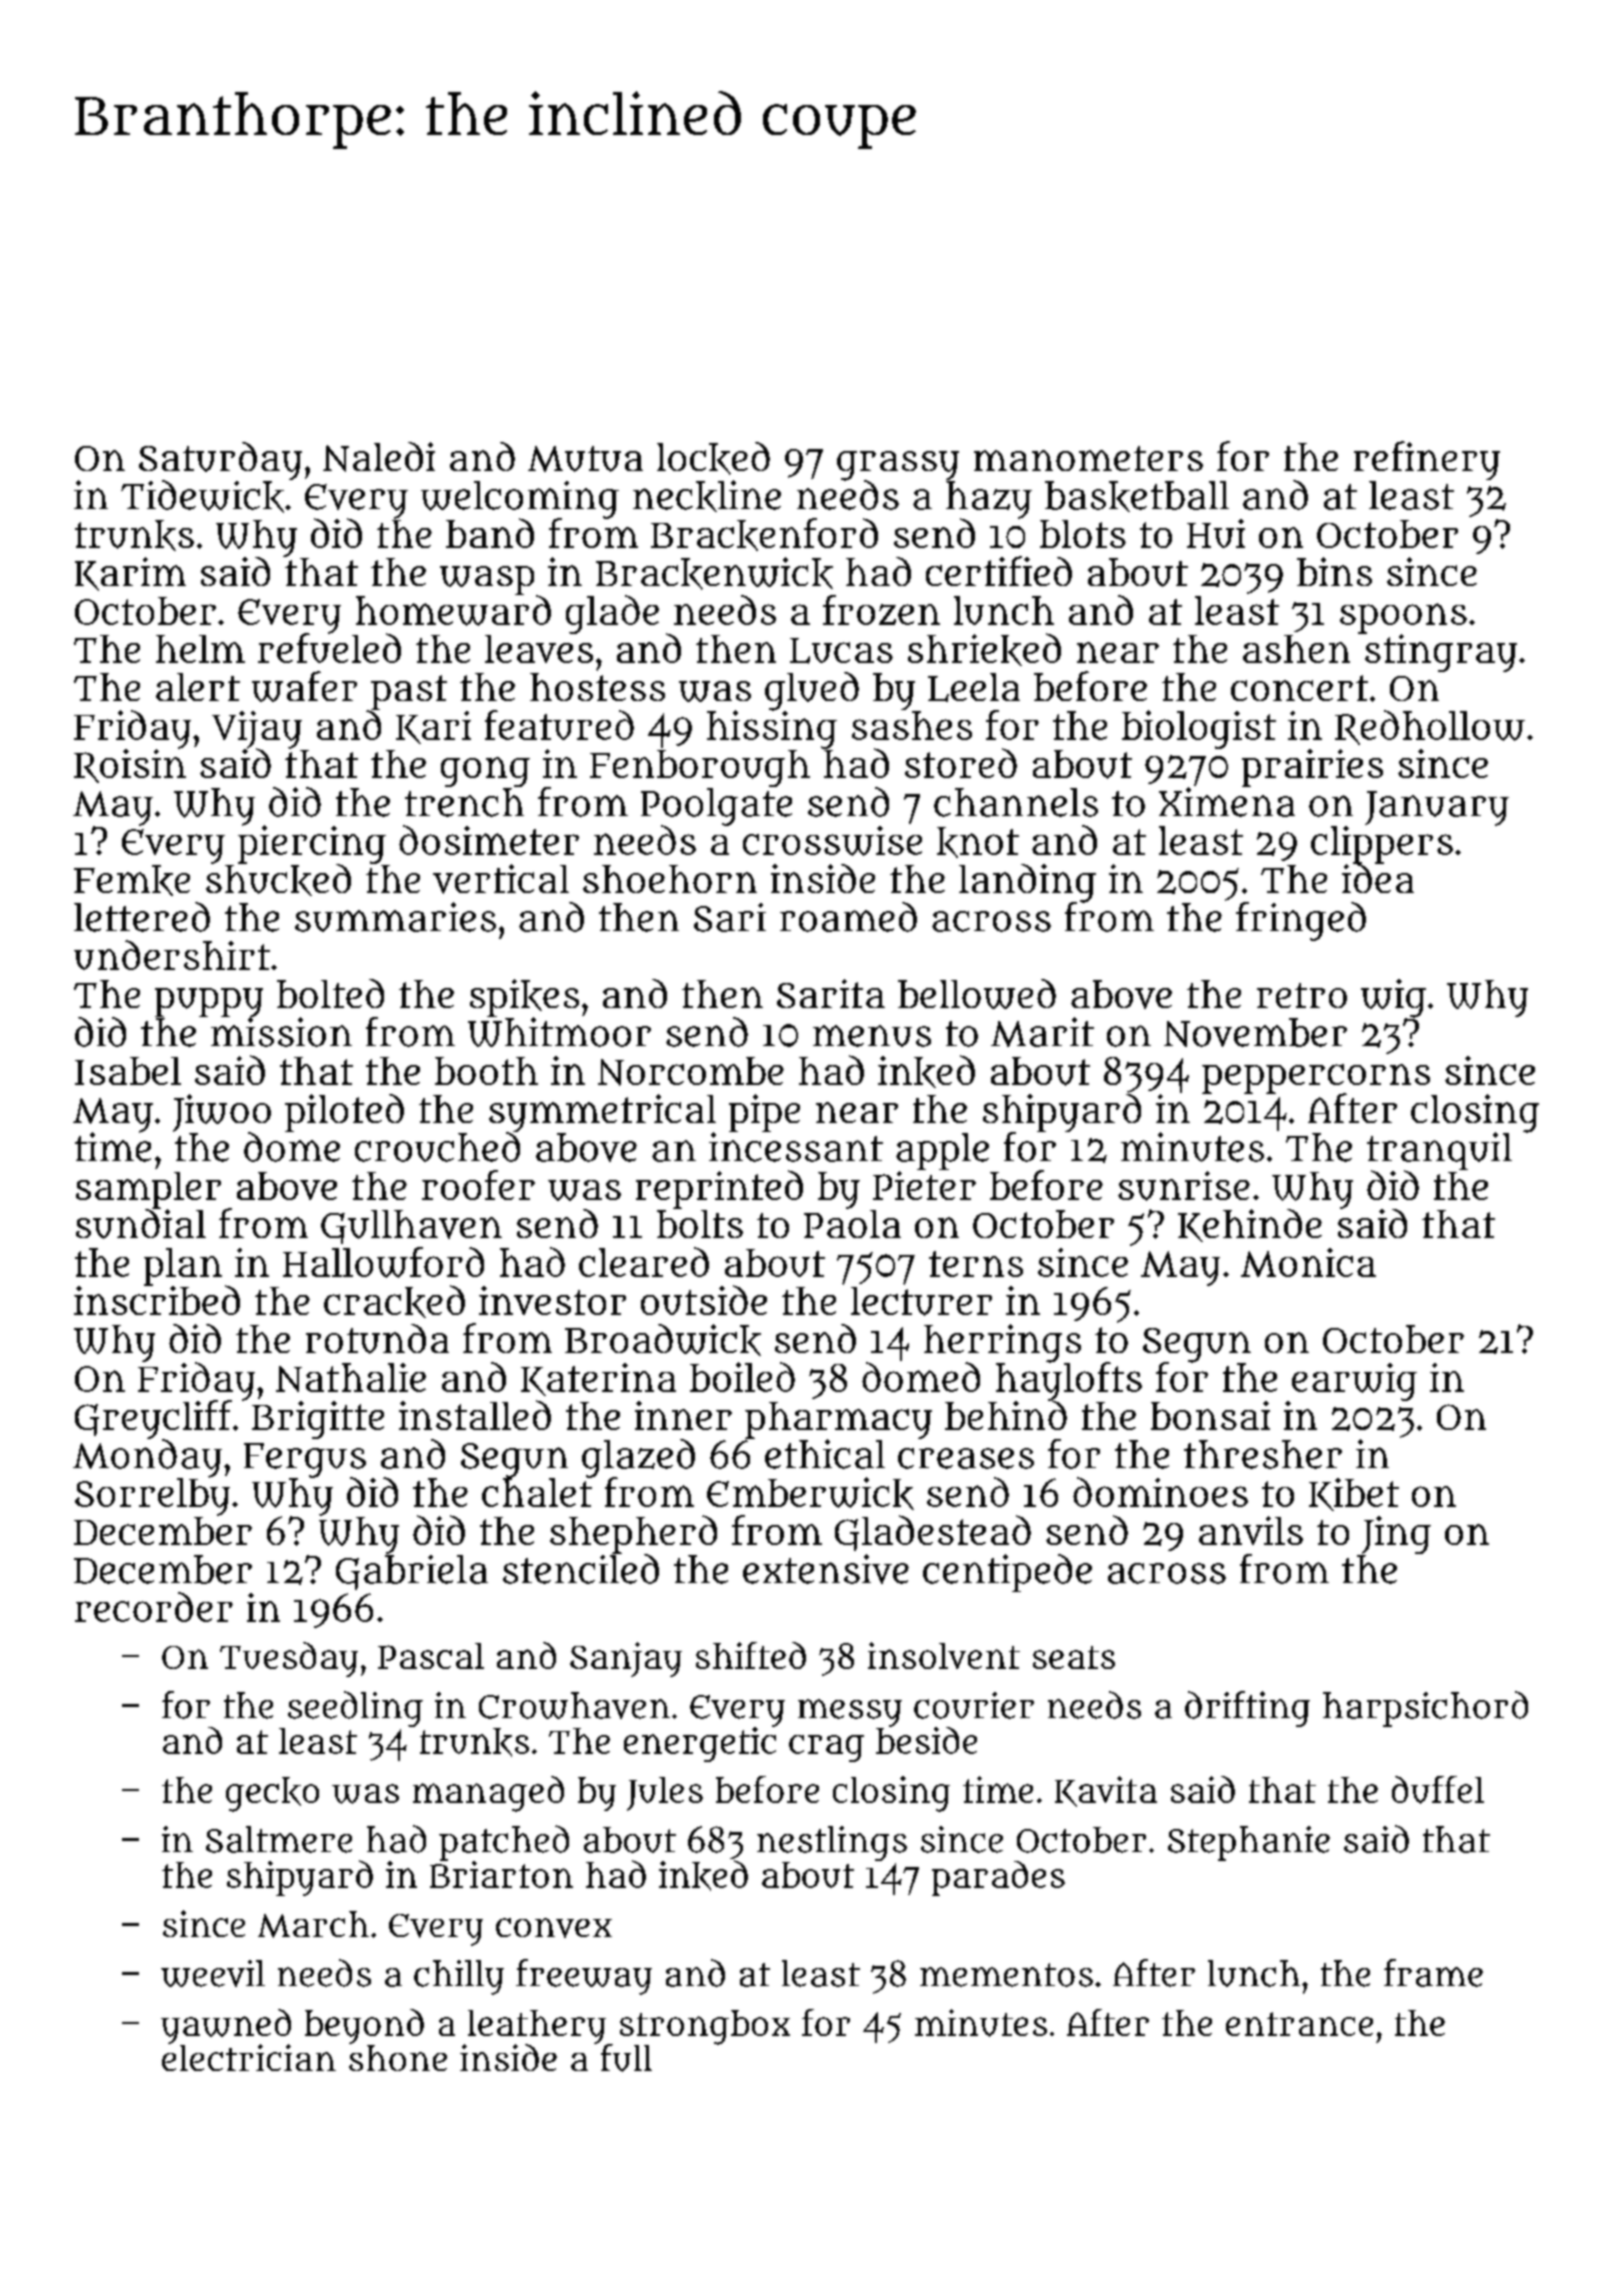  I want to click on January, so click(1437, 808).
